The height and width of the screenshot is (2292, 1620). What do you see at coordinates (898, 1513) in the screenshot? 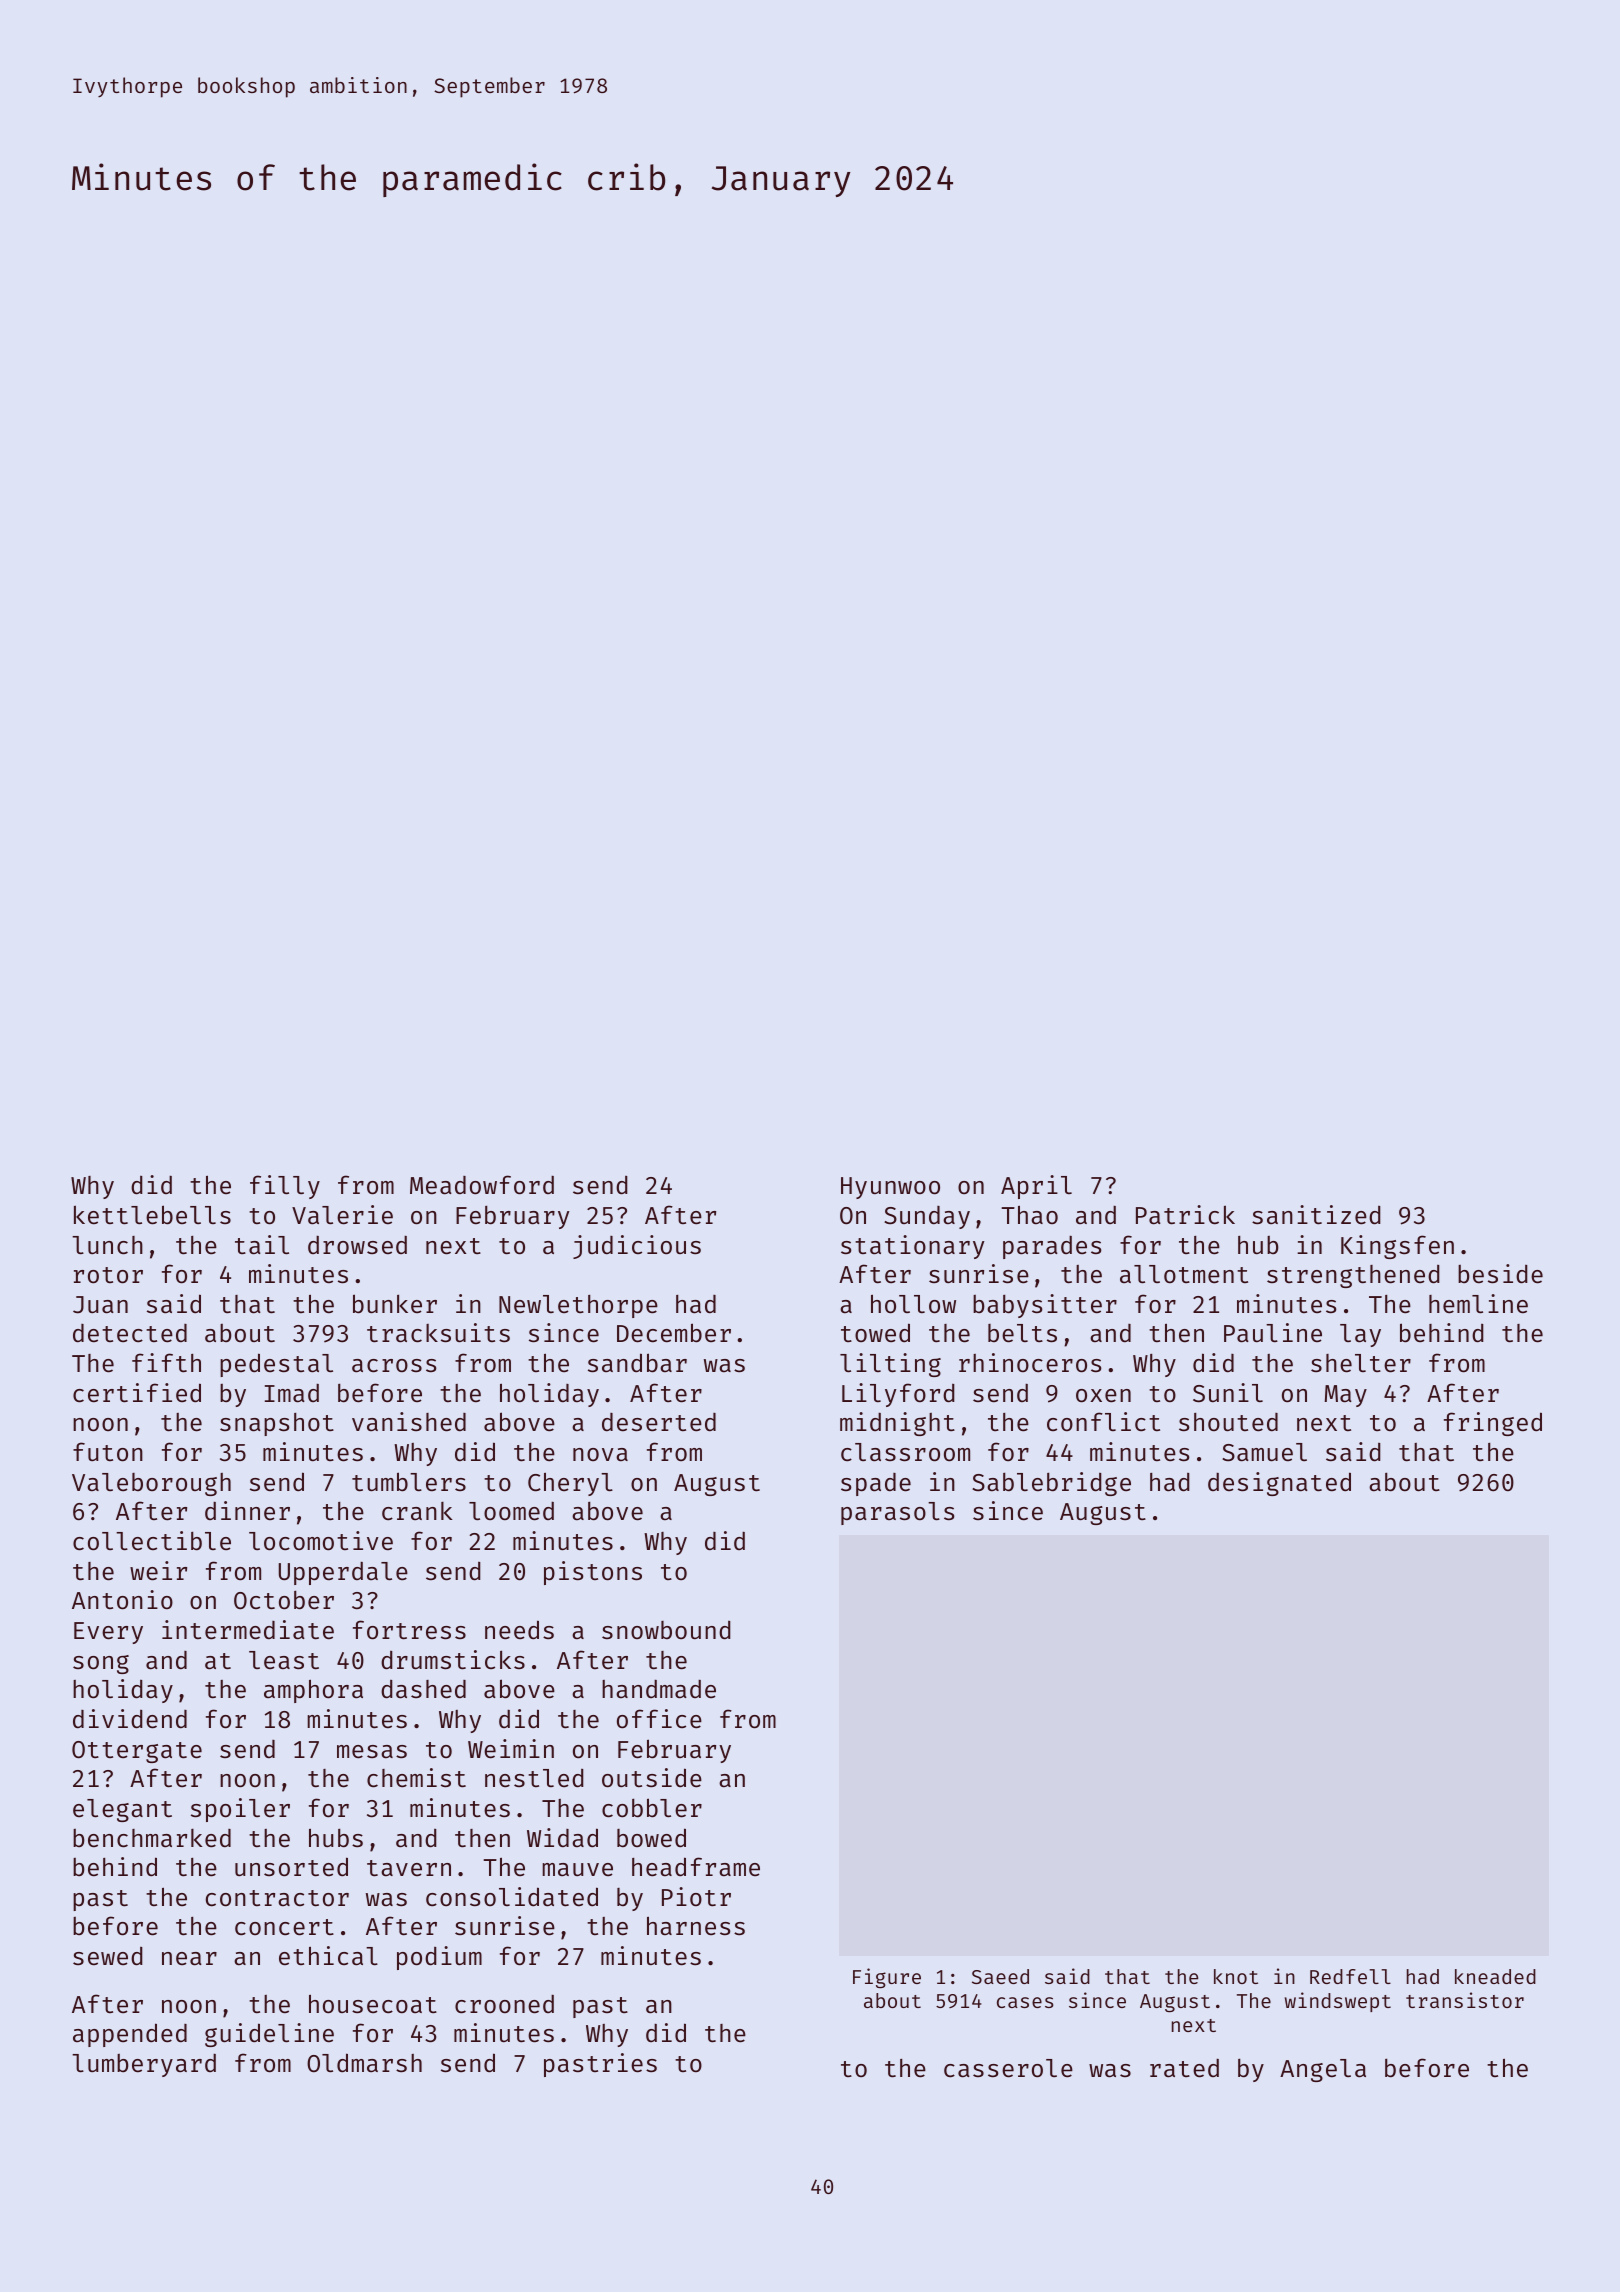
I see `parasols` at bounding box center [898, 1513].
